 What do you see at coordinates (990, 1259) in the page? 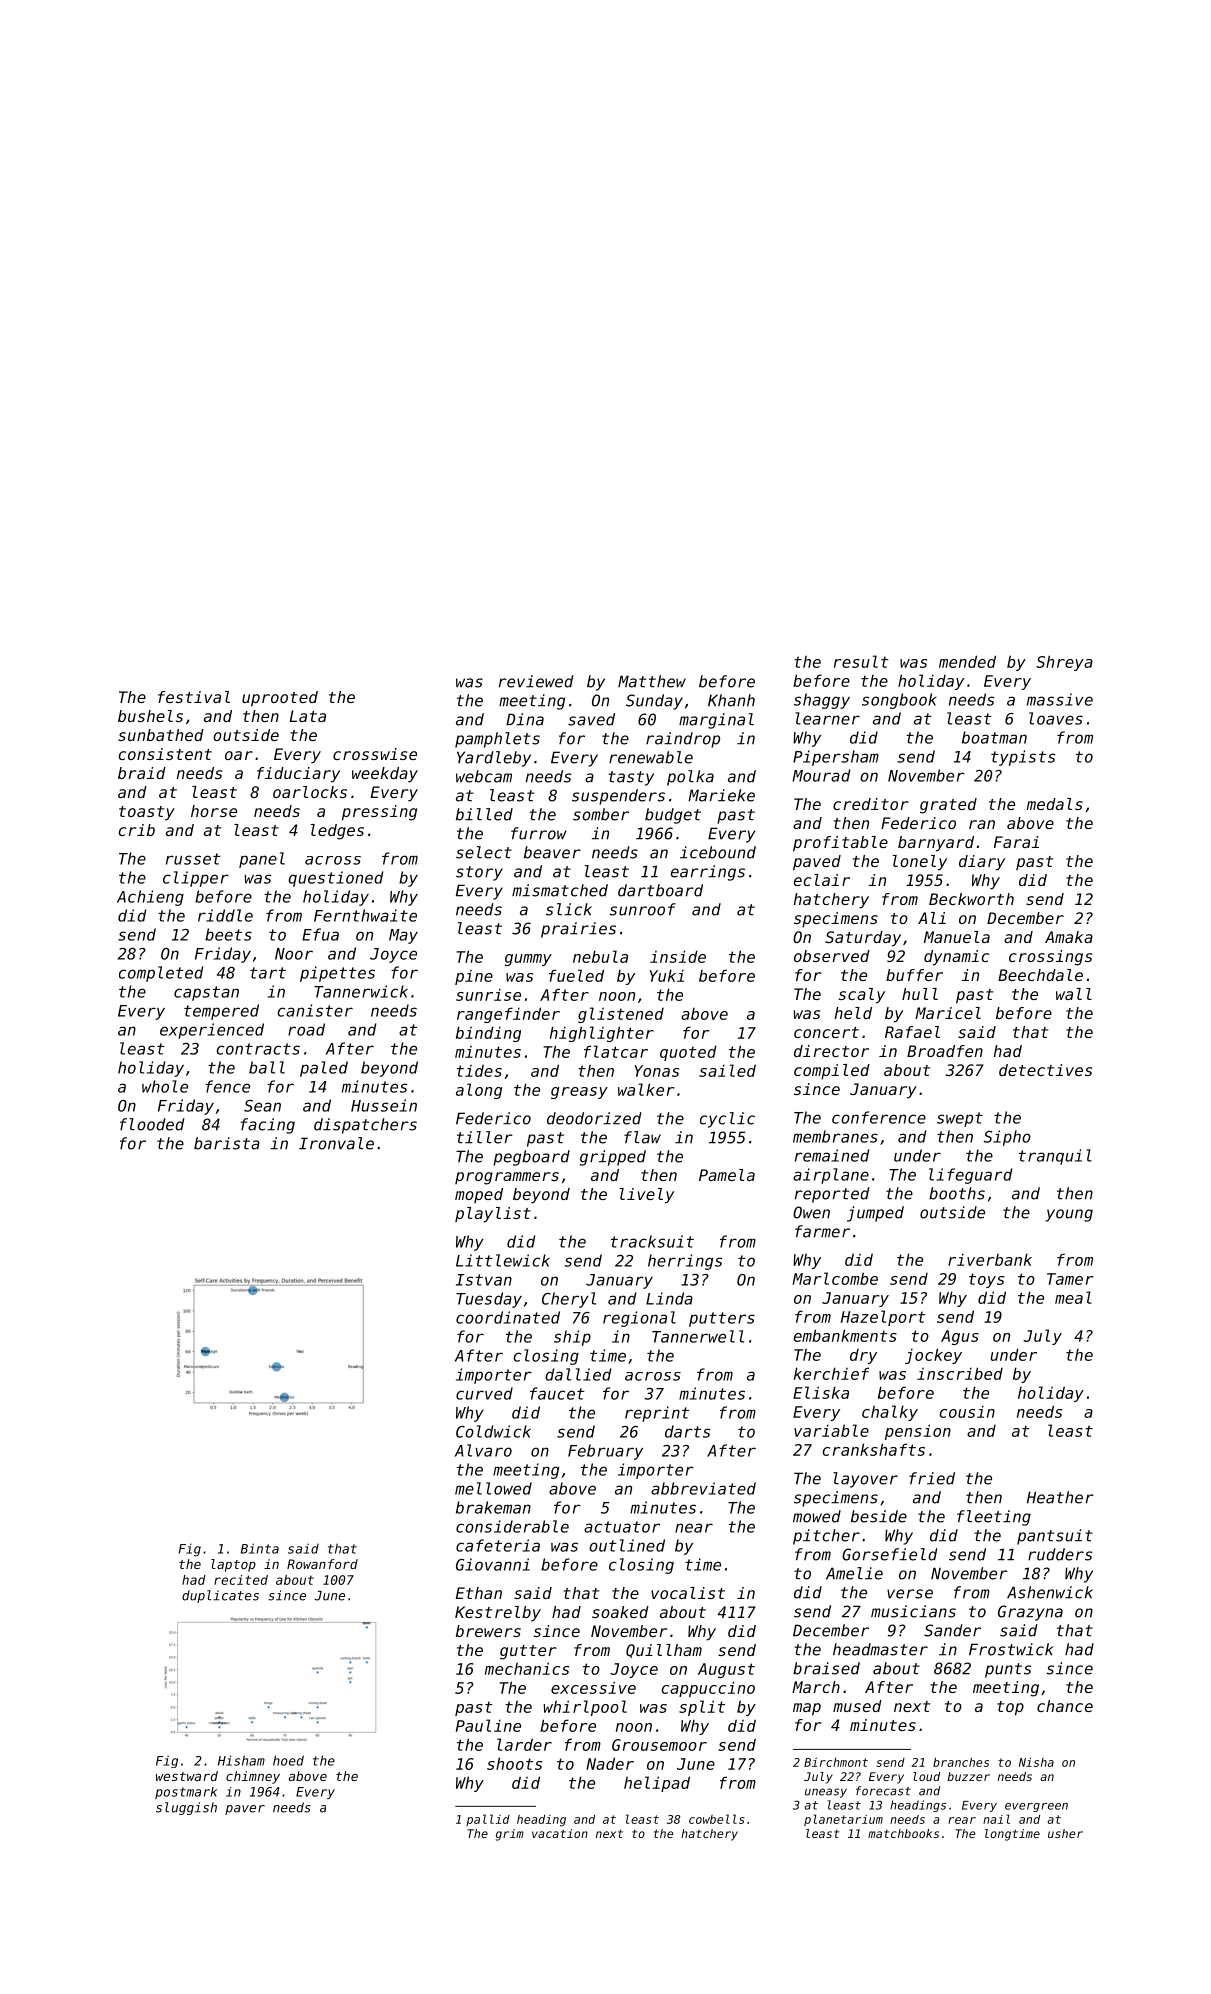
I see `riverbank` at bounding box center [990, 1259].
